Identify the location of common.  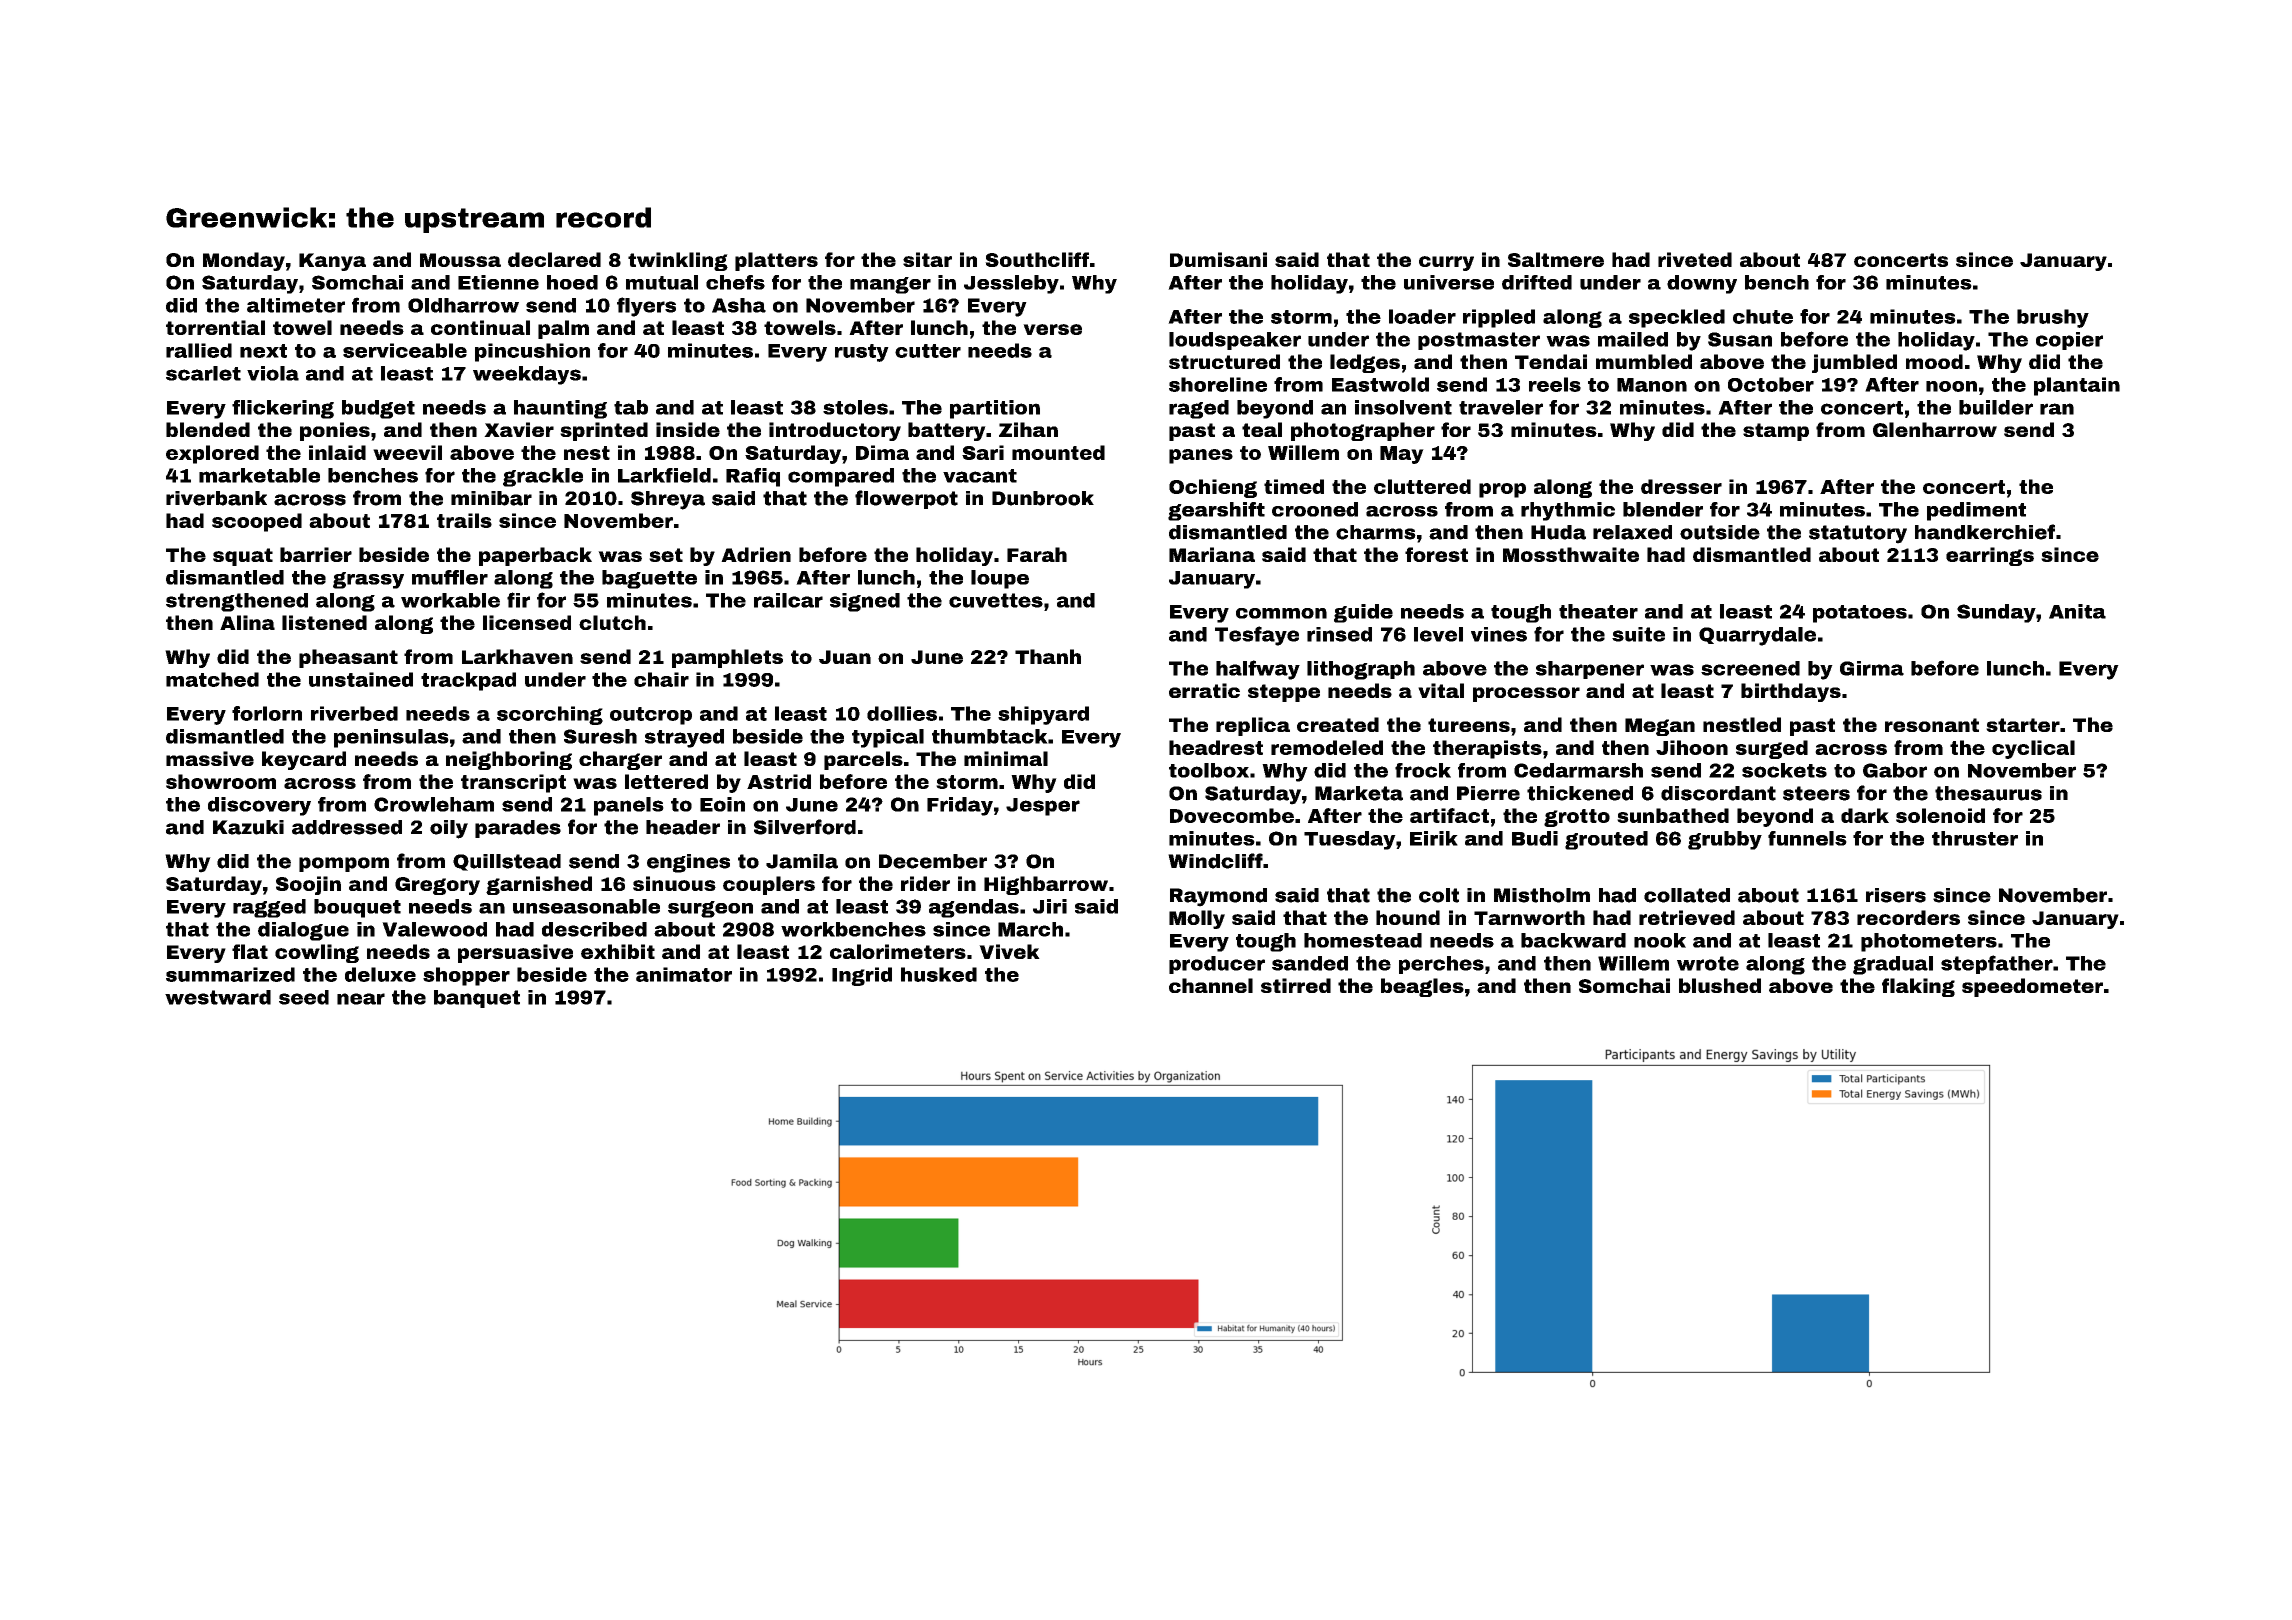
(1281, 613).
